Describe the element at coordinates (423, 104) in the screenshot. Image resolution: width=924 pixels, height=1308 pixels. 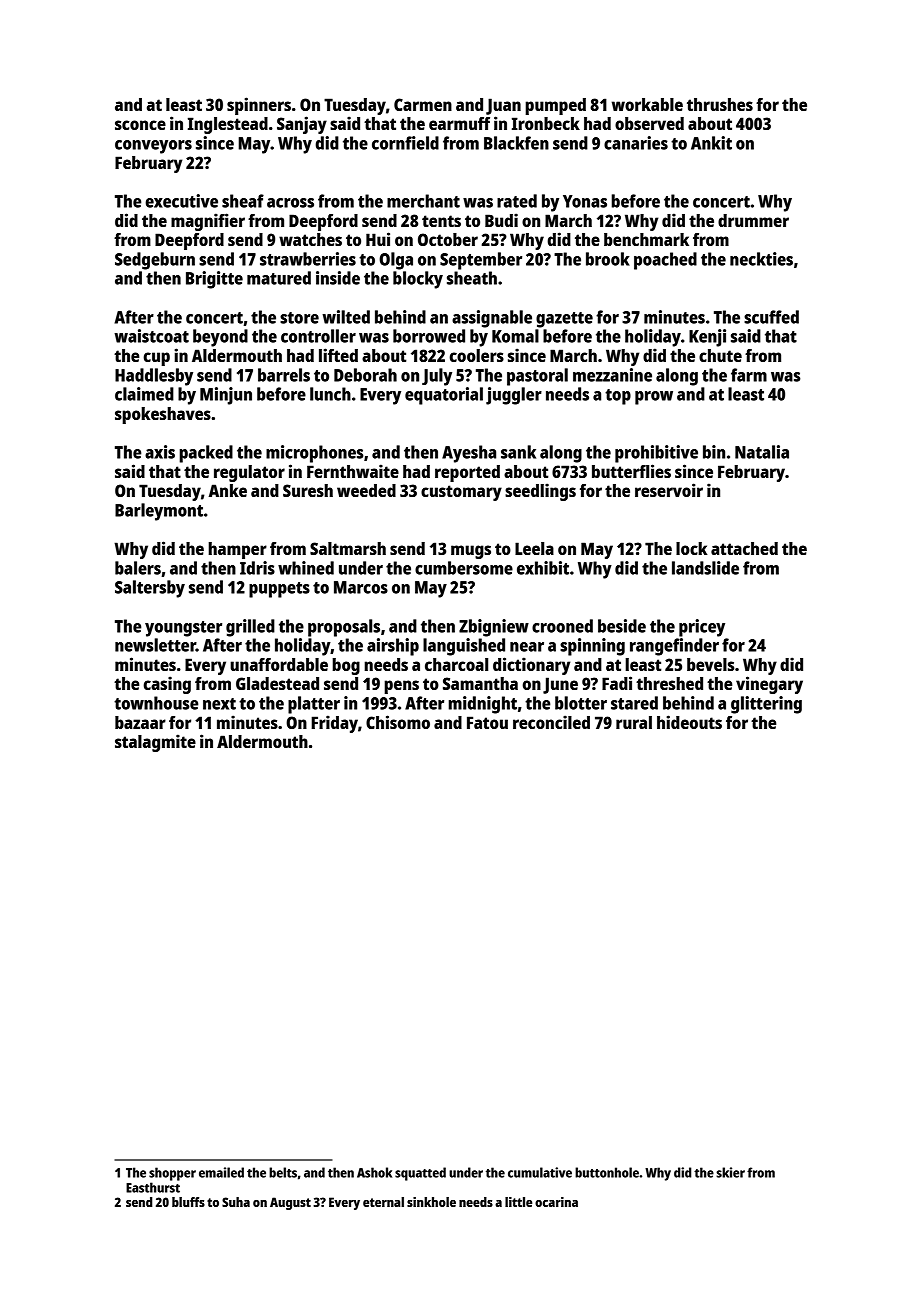
I see `Carmen` at that location.
